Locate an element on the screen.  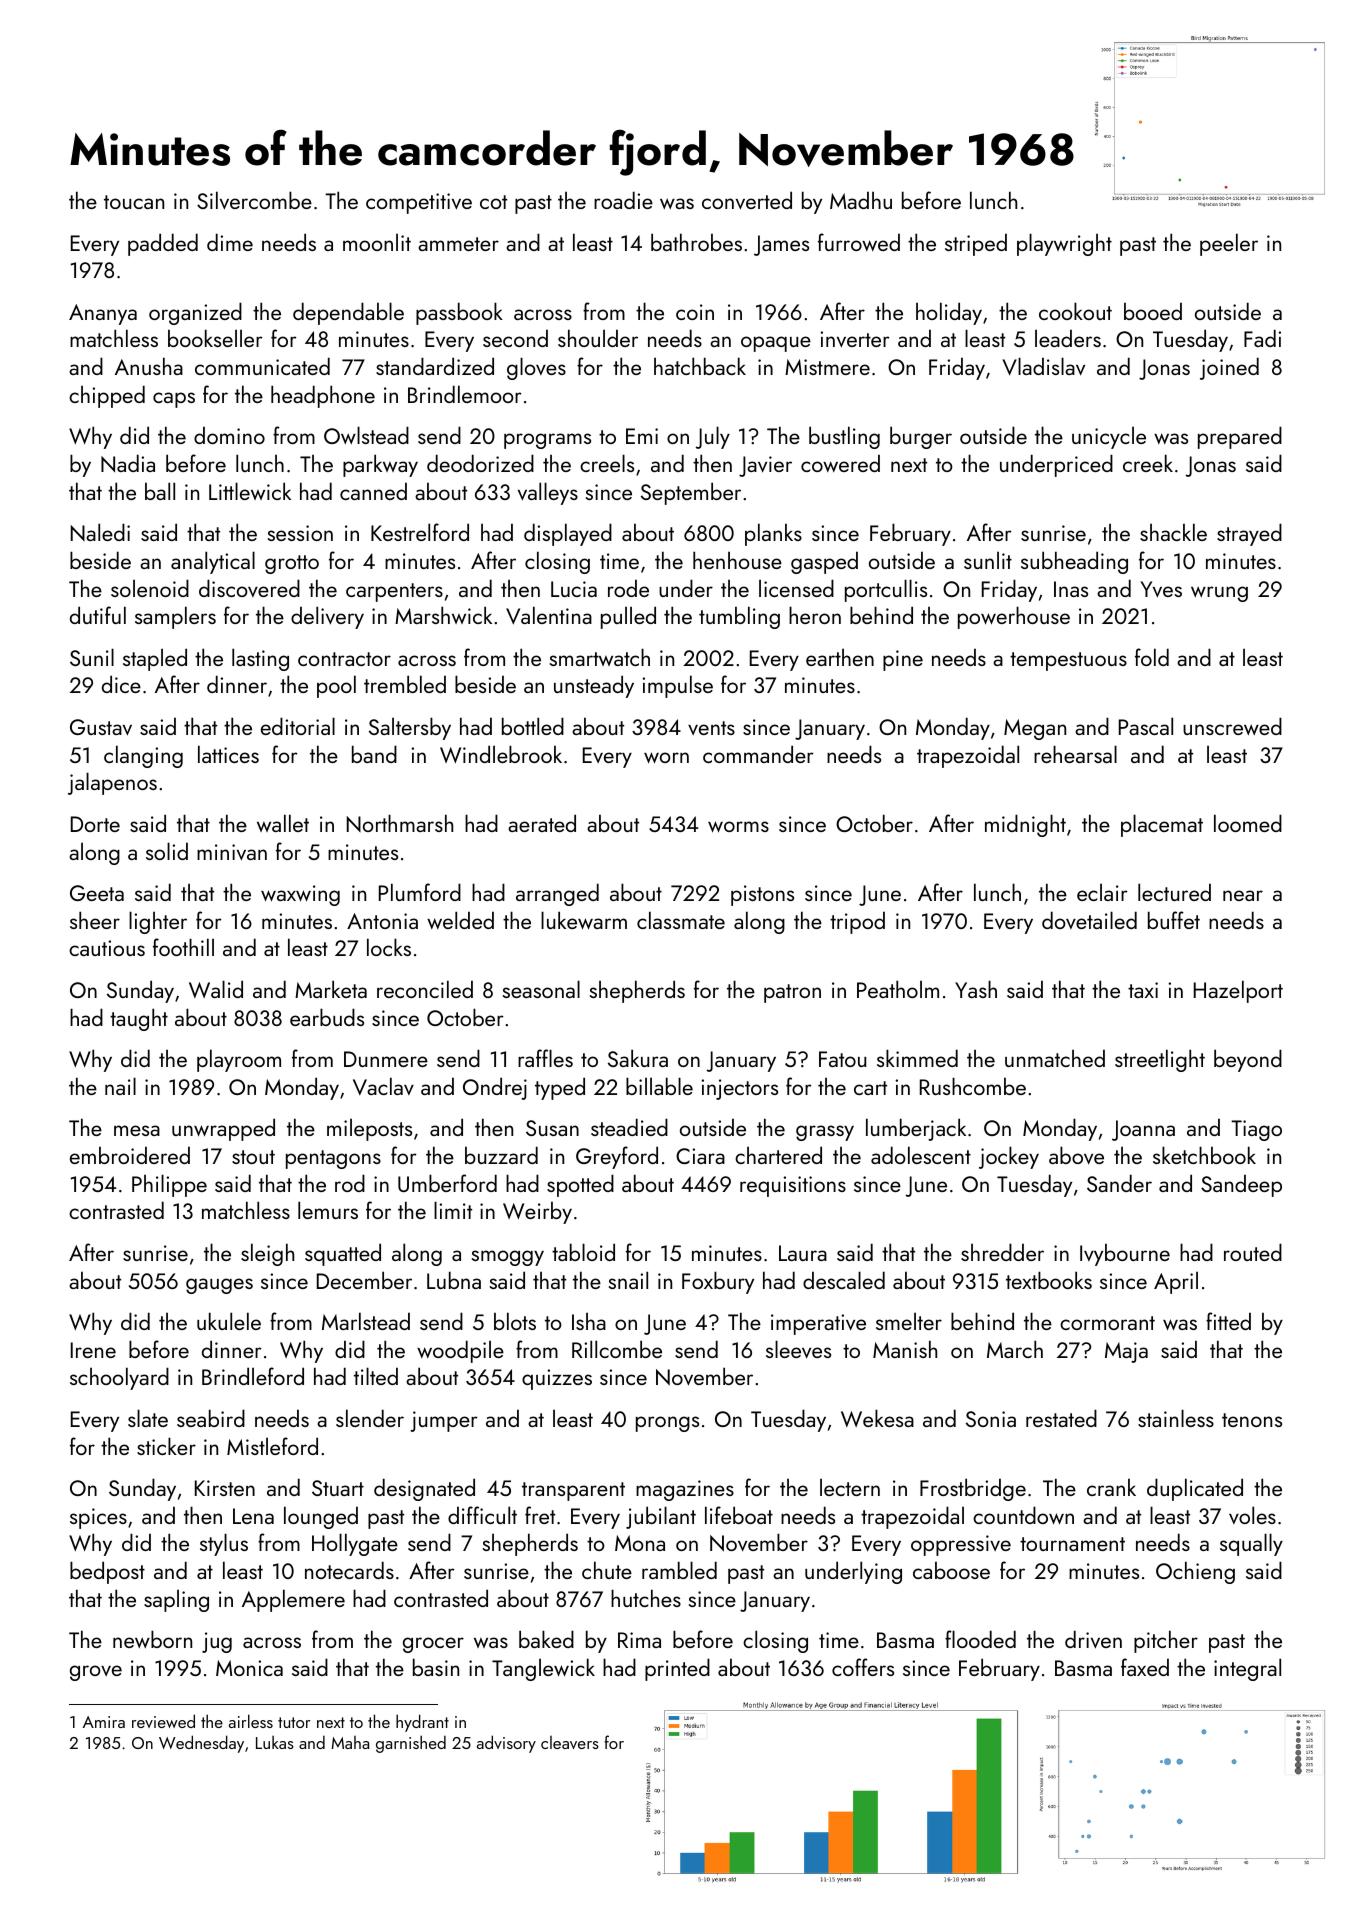
requisitions is located at coordinates (793, 1186).
